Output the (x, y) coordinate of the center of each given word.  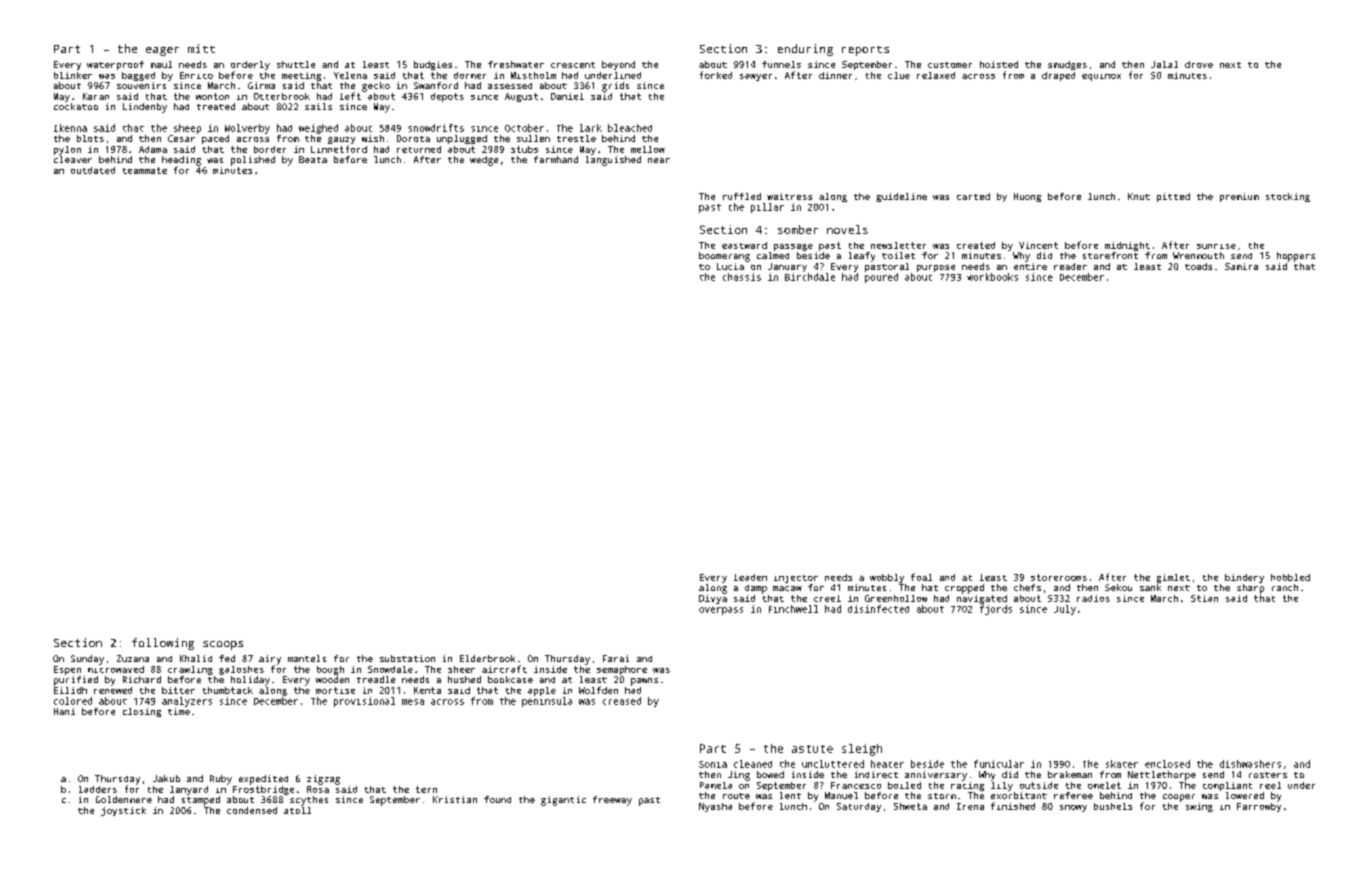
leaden (750, 577)
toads (1198, 266)
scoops (223, 645)
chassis (742, 277)
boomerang (724, 257)
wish (373, 138)
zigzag (323, 780)
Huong (1027, 197)
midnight (1127, 246)
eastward (744, 245)
